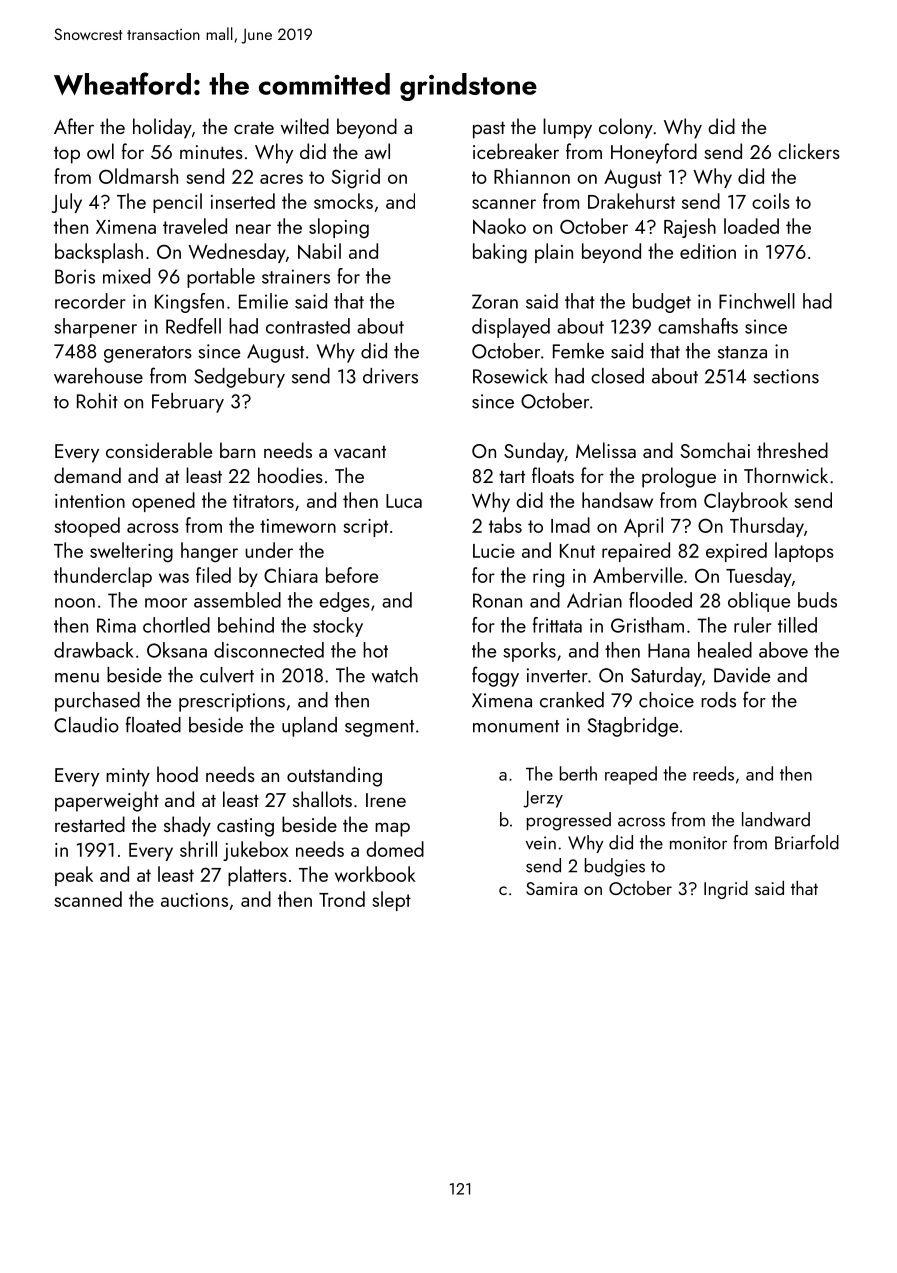 This screenshot has height=1273, width=897. What do you see at coordinates (489, 130) in the screenshot?
I see `past` at bounding box center [489, 130].
